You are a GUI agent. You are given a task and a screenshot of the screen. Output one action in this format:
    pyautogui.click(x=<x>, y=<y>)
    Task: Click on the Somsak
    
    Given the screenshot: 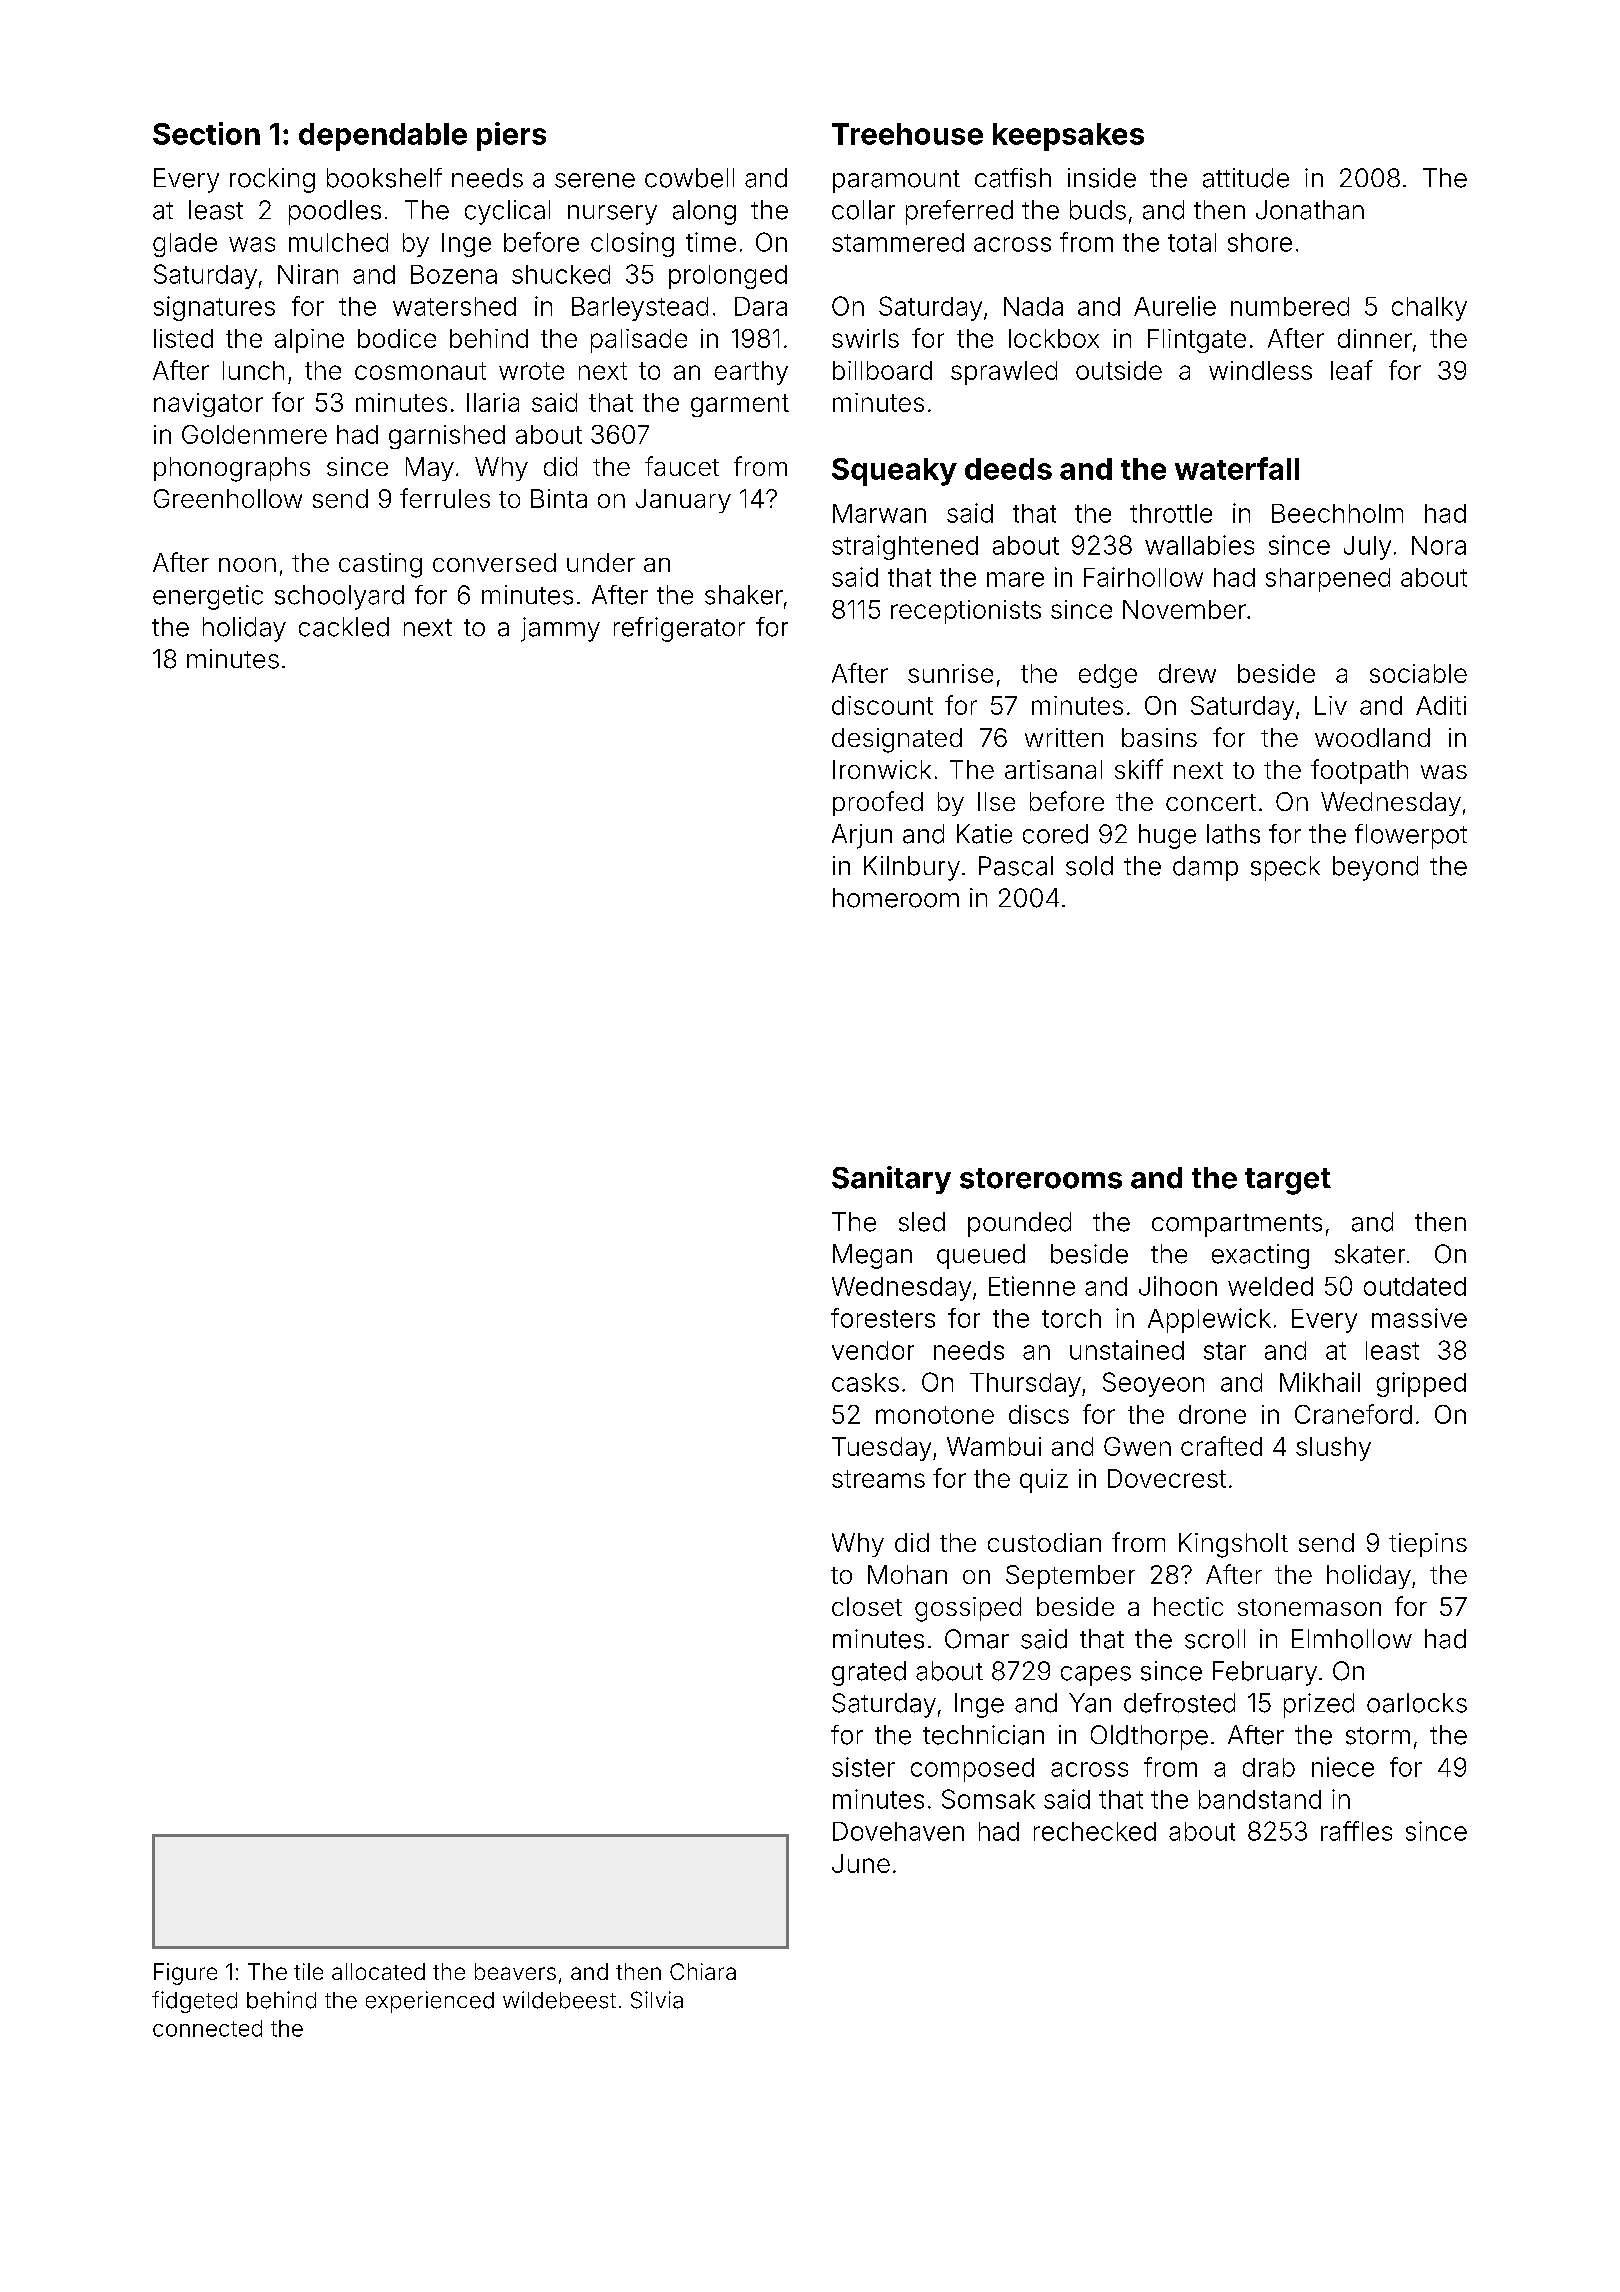 What is the action you would take?
    pyautogui.click(x=988, y=1799)
